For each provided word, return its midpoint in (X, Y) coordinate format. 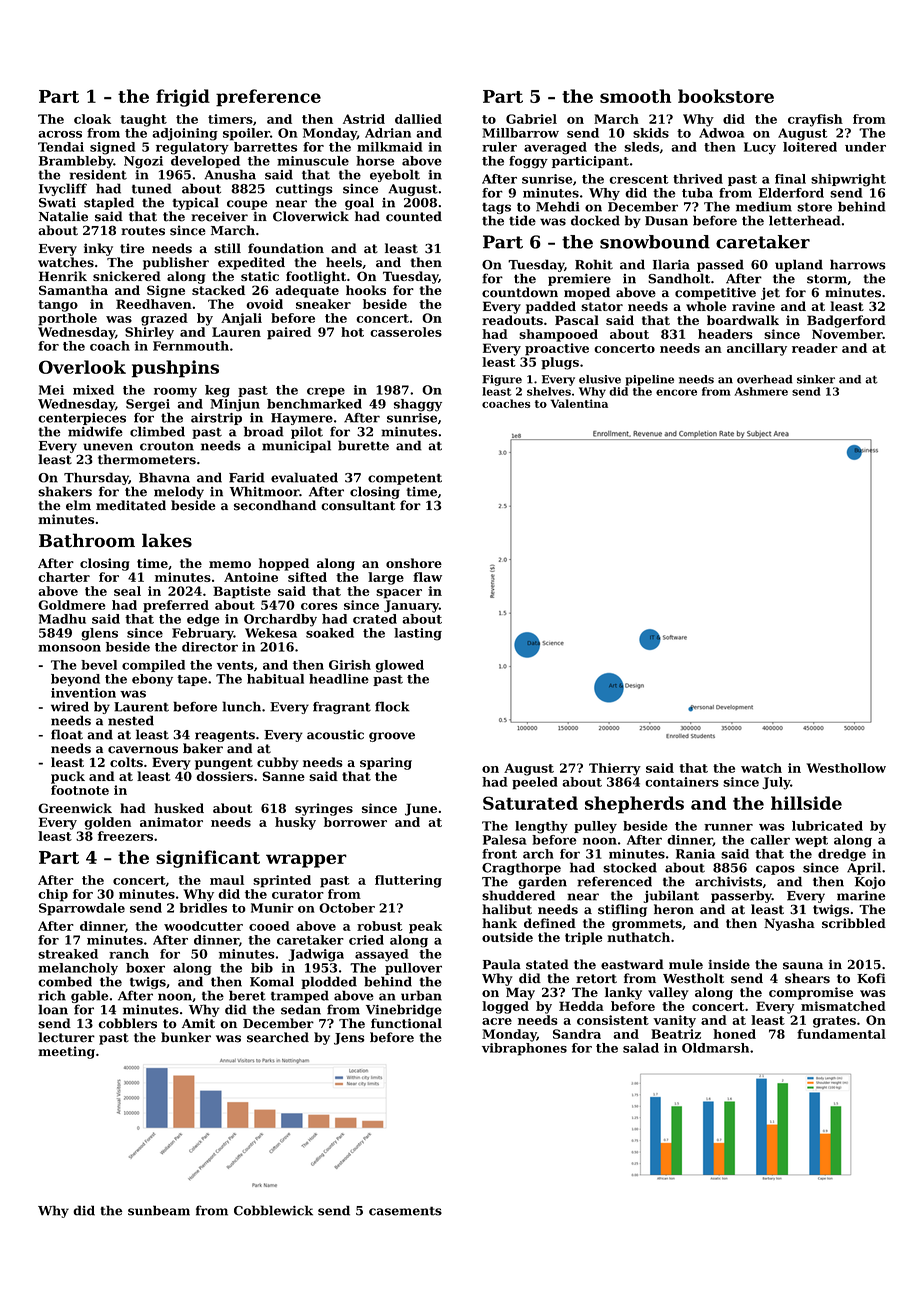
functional (406, 1023)
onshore (414, 563)
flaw (427, 577)
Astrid (364, 119)
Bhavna (164, 477)
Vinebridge (404, 1010)
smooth (635, 96)
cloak (92, 119)
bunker (186, 1037)
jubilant (671, 896)
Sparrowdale (82, 909)
